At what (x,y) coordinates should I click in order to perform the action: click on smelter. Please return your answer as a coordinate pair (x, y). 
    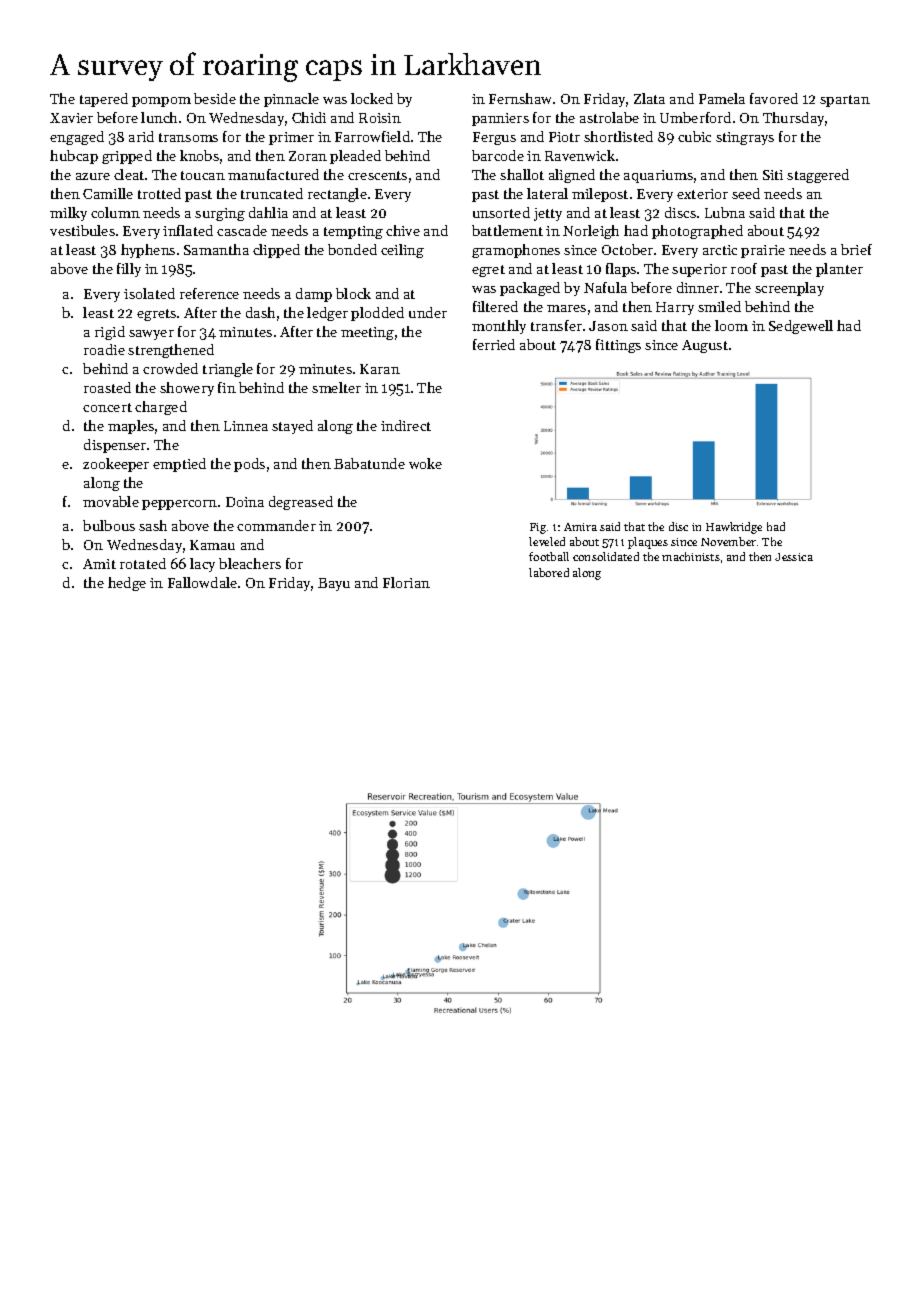
    Looking at the image, I should click on (336, 387).
